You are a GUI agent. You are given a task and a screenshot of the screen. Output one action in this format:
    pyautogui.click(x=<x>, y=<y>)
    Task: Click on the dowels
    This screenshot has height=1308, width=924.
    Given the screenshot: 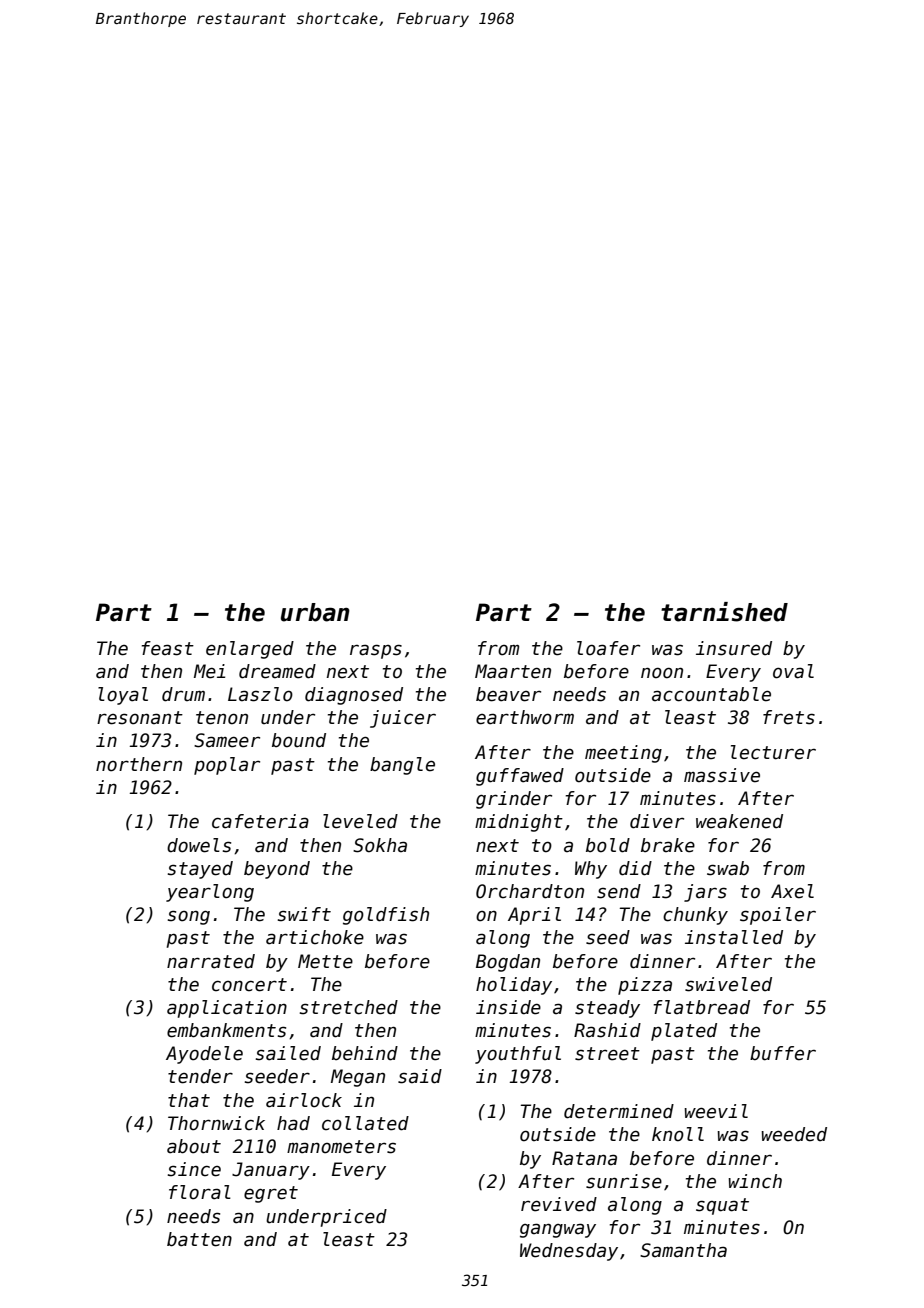 What is the action you would take?
    pyautogui.click(x=199, y=845)
